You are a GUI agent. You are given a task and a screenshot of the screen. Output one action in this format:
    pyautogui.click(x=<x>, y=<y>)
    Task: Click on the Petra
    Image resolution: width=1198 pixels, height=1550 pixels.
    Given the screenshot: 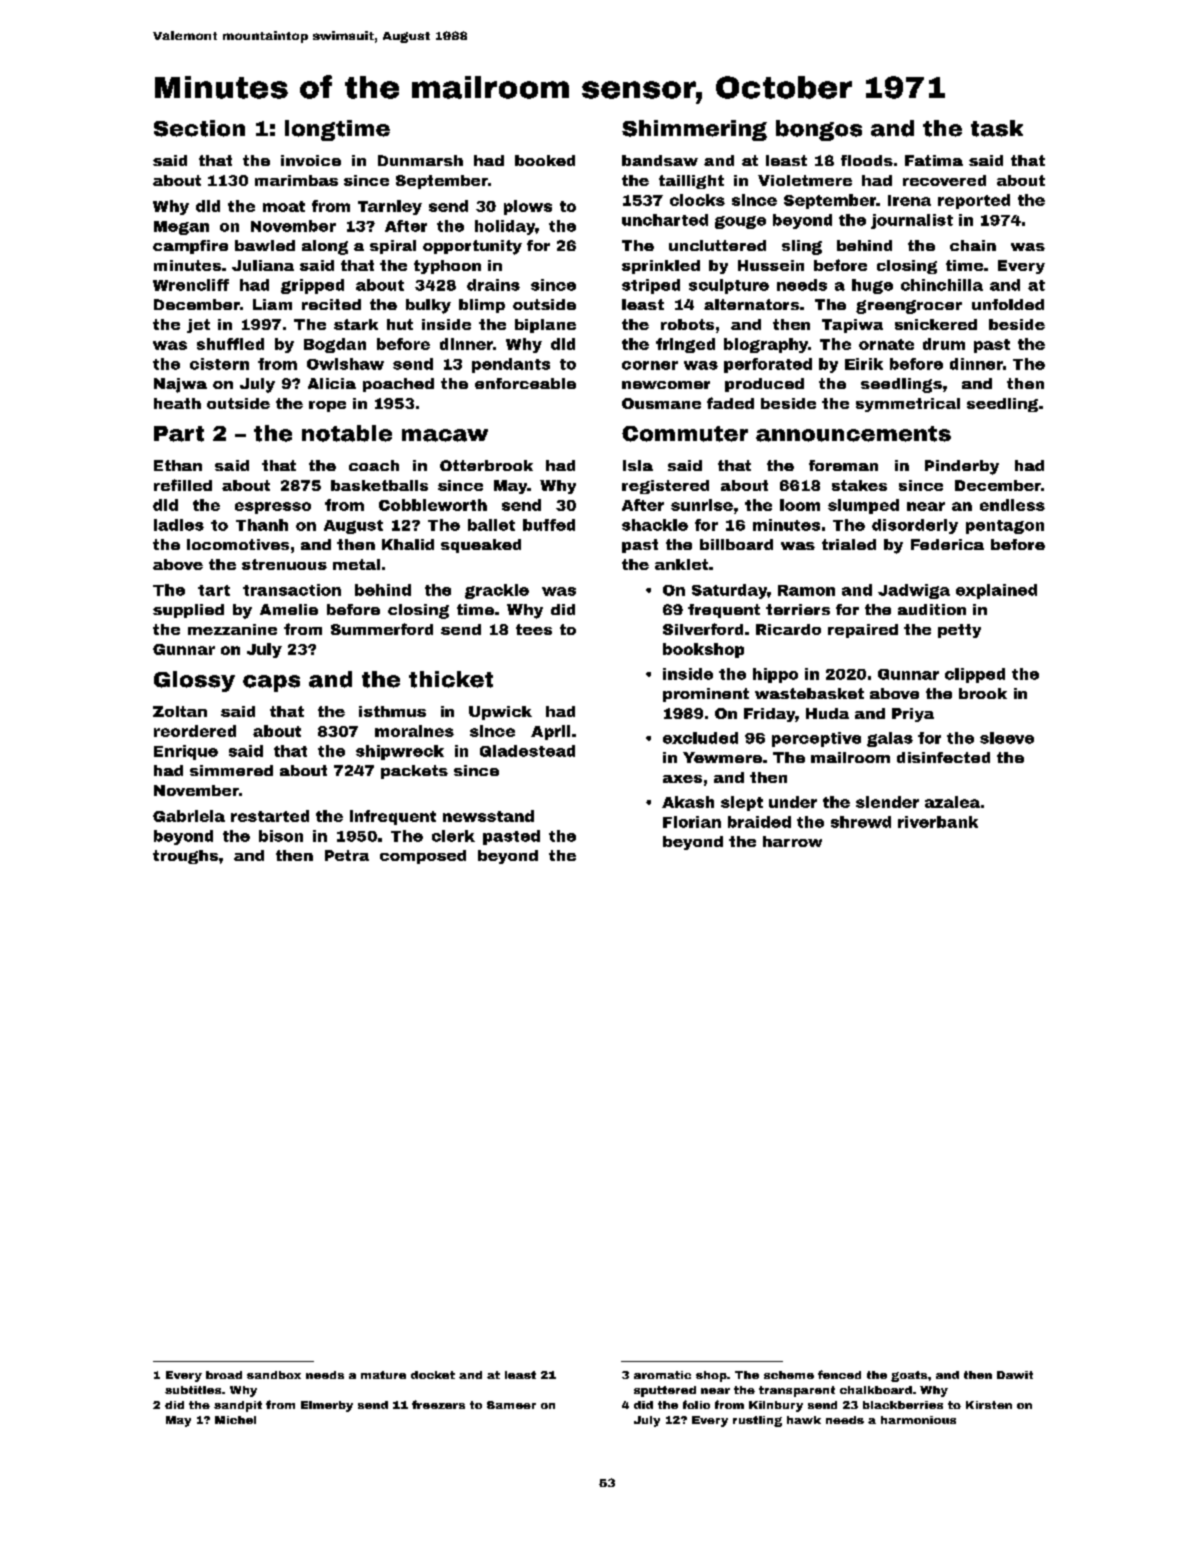 What is the action you would take?
    pyautogui.click(x=347, y=855)
